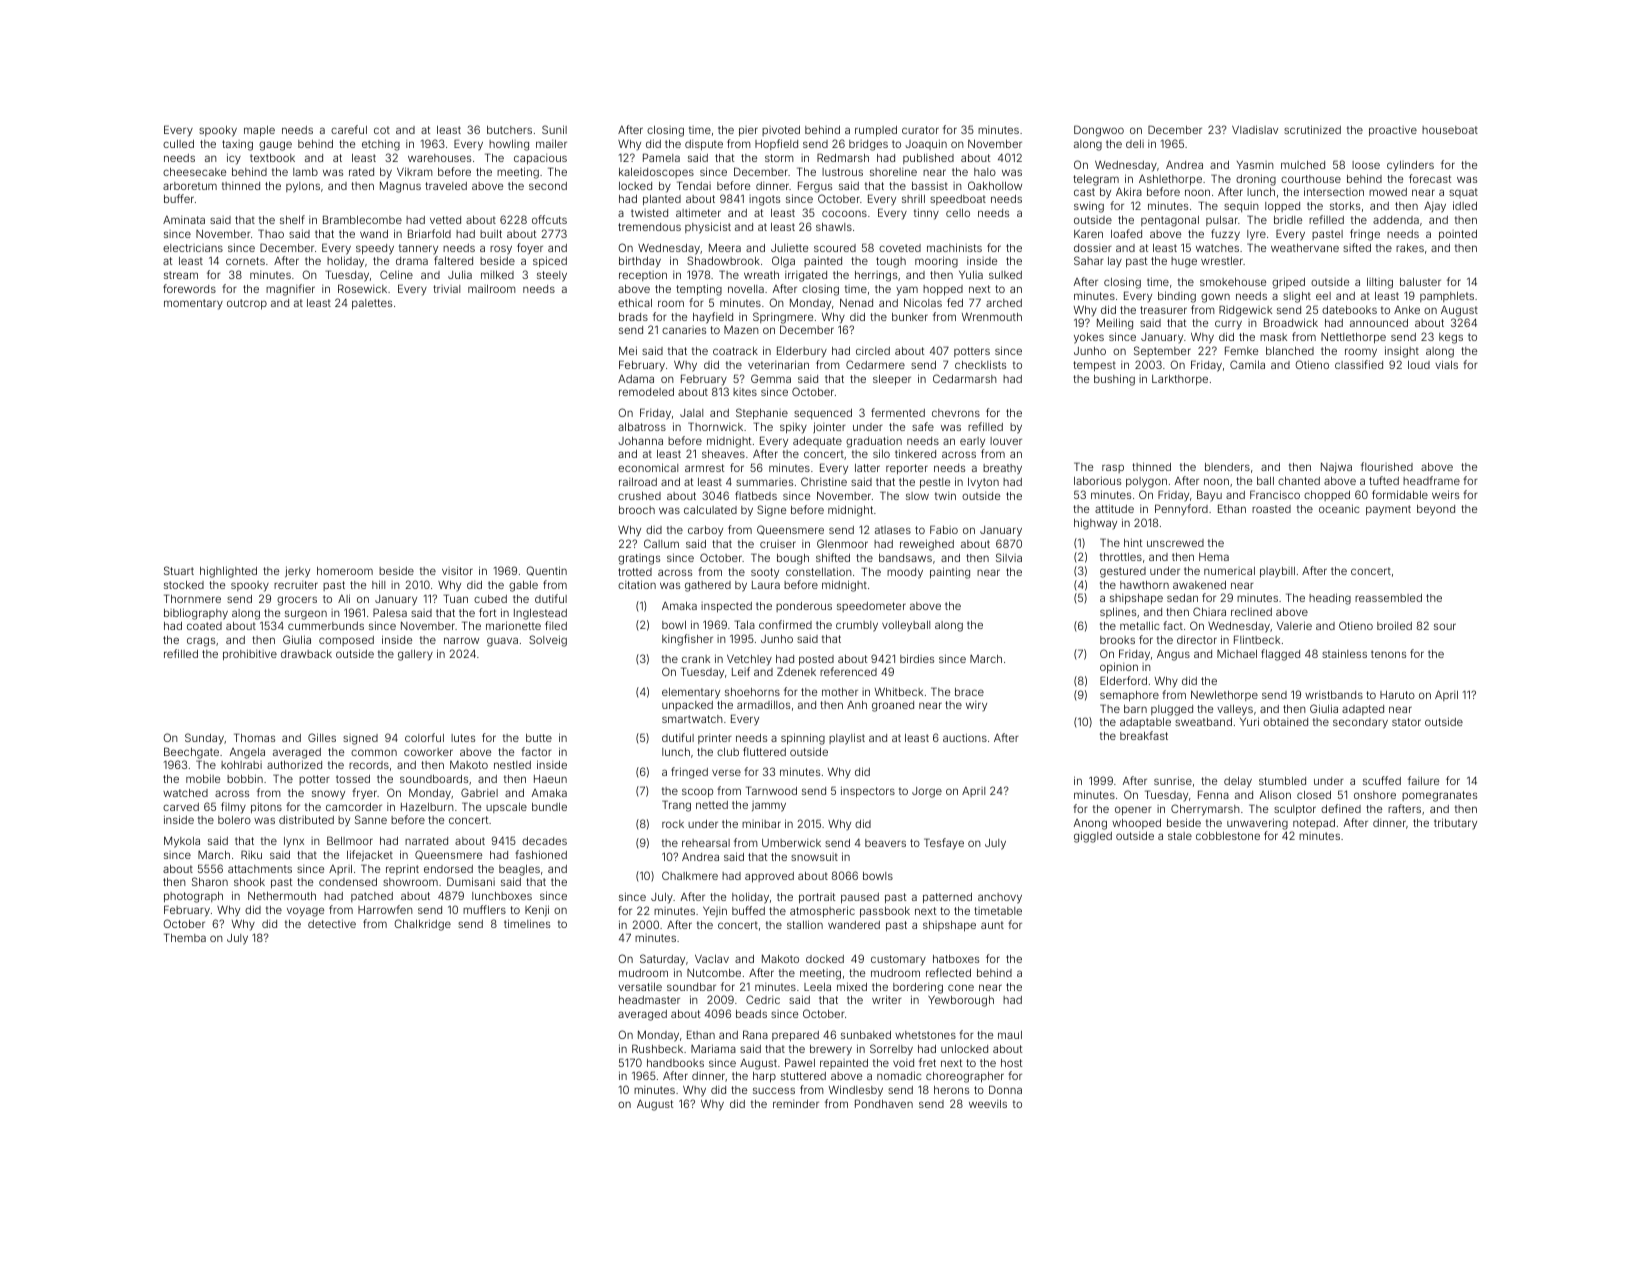 The image size is (1641, 1268). I want to click on customary, so click(898, 960).
